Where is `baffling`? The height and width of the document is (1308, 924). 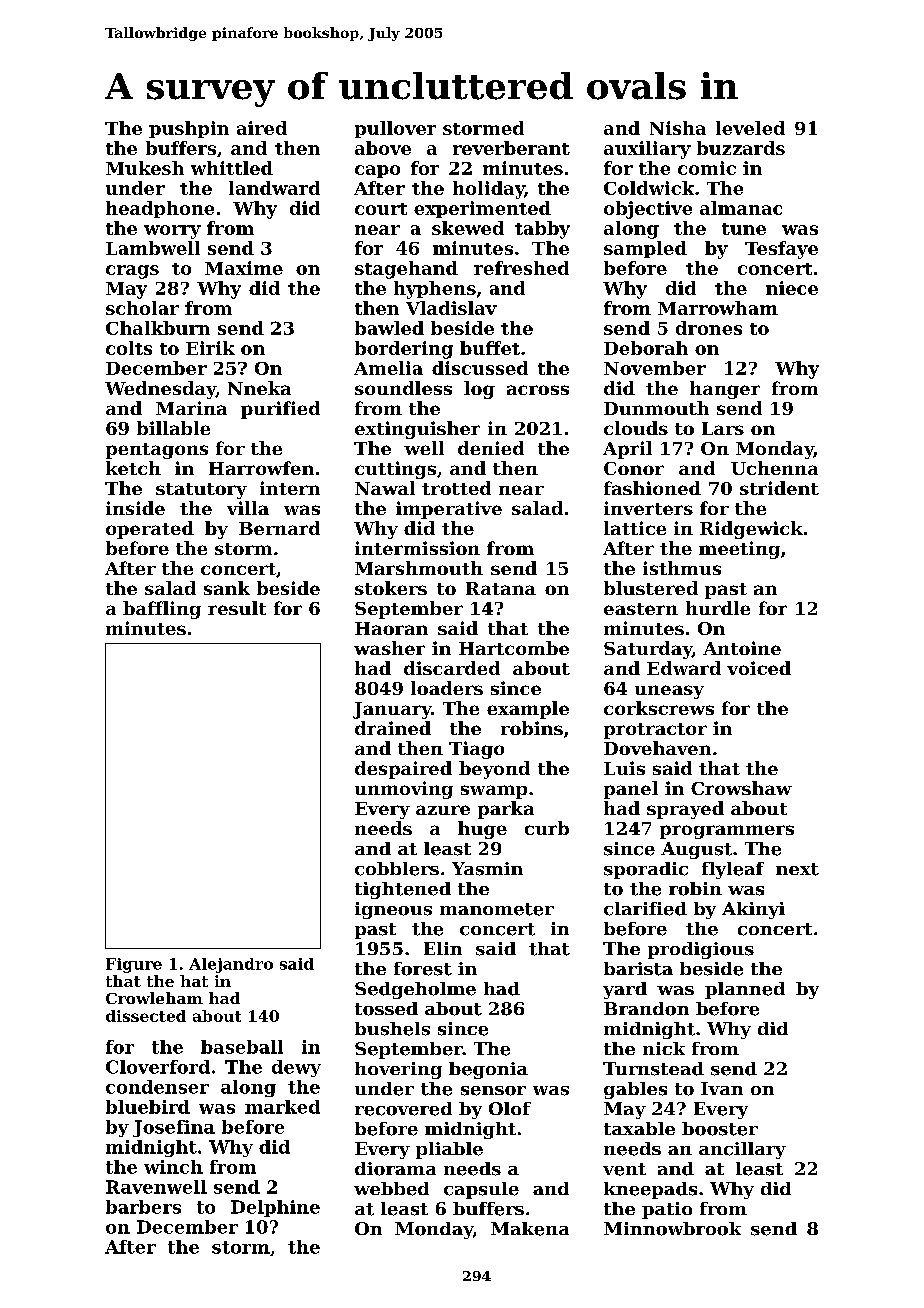 baffling is located at coordinates (162, 610).
